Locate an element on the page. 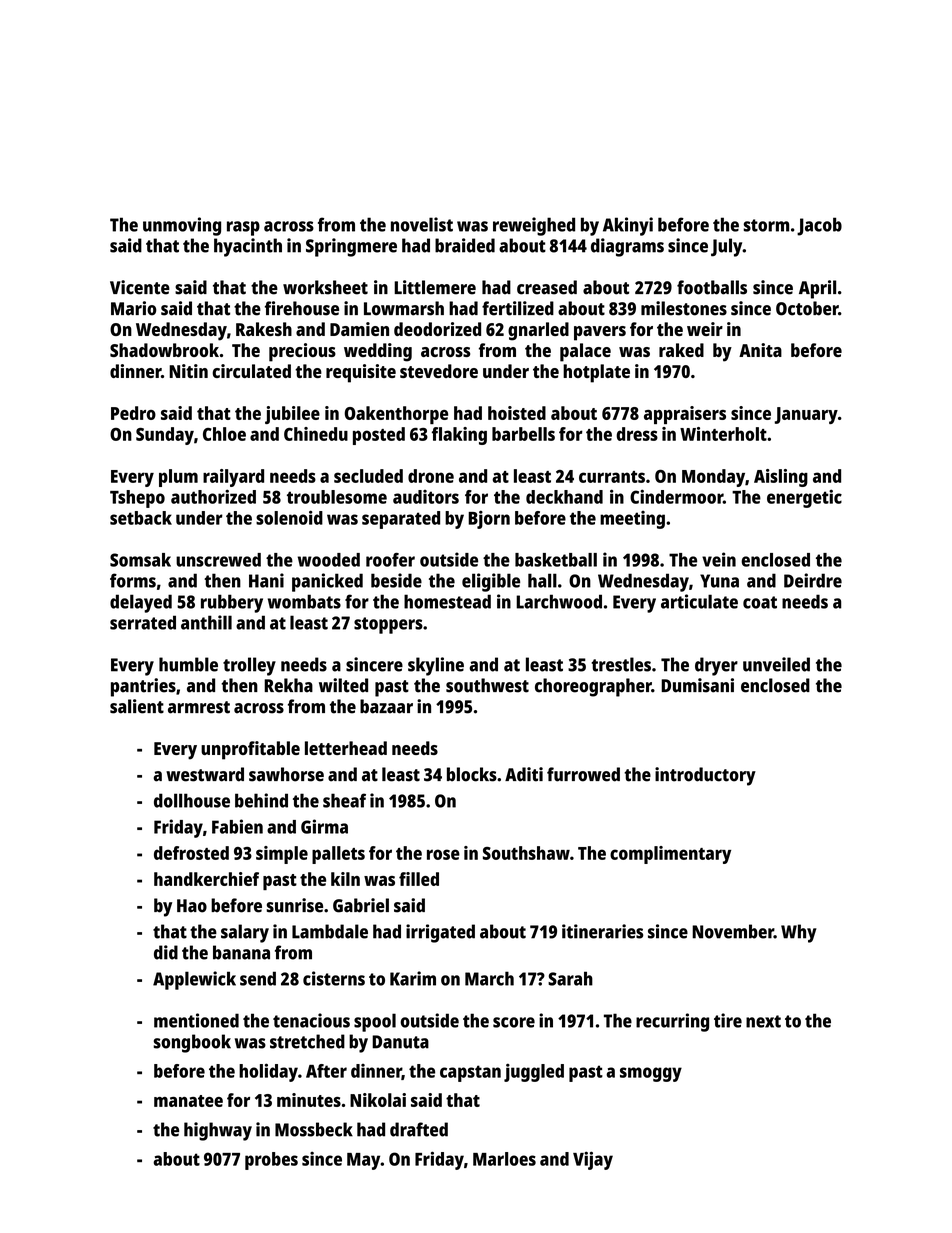 The image size is (952, 1233). Mario is located at coordinates (133, 308).
